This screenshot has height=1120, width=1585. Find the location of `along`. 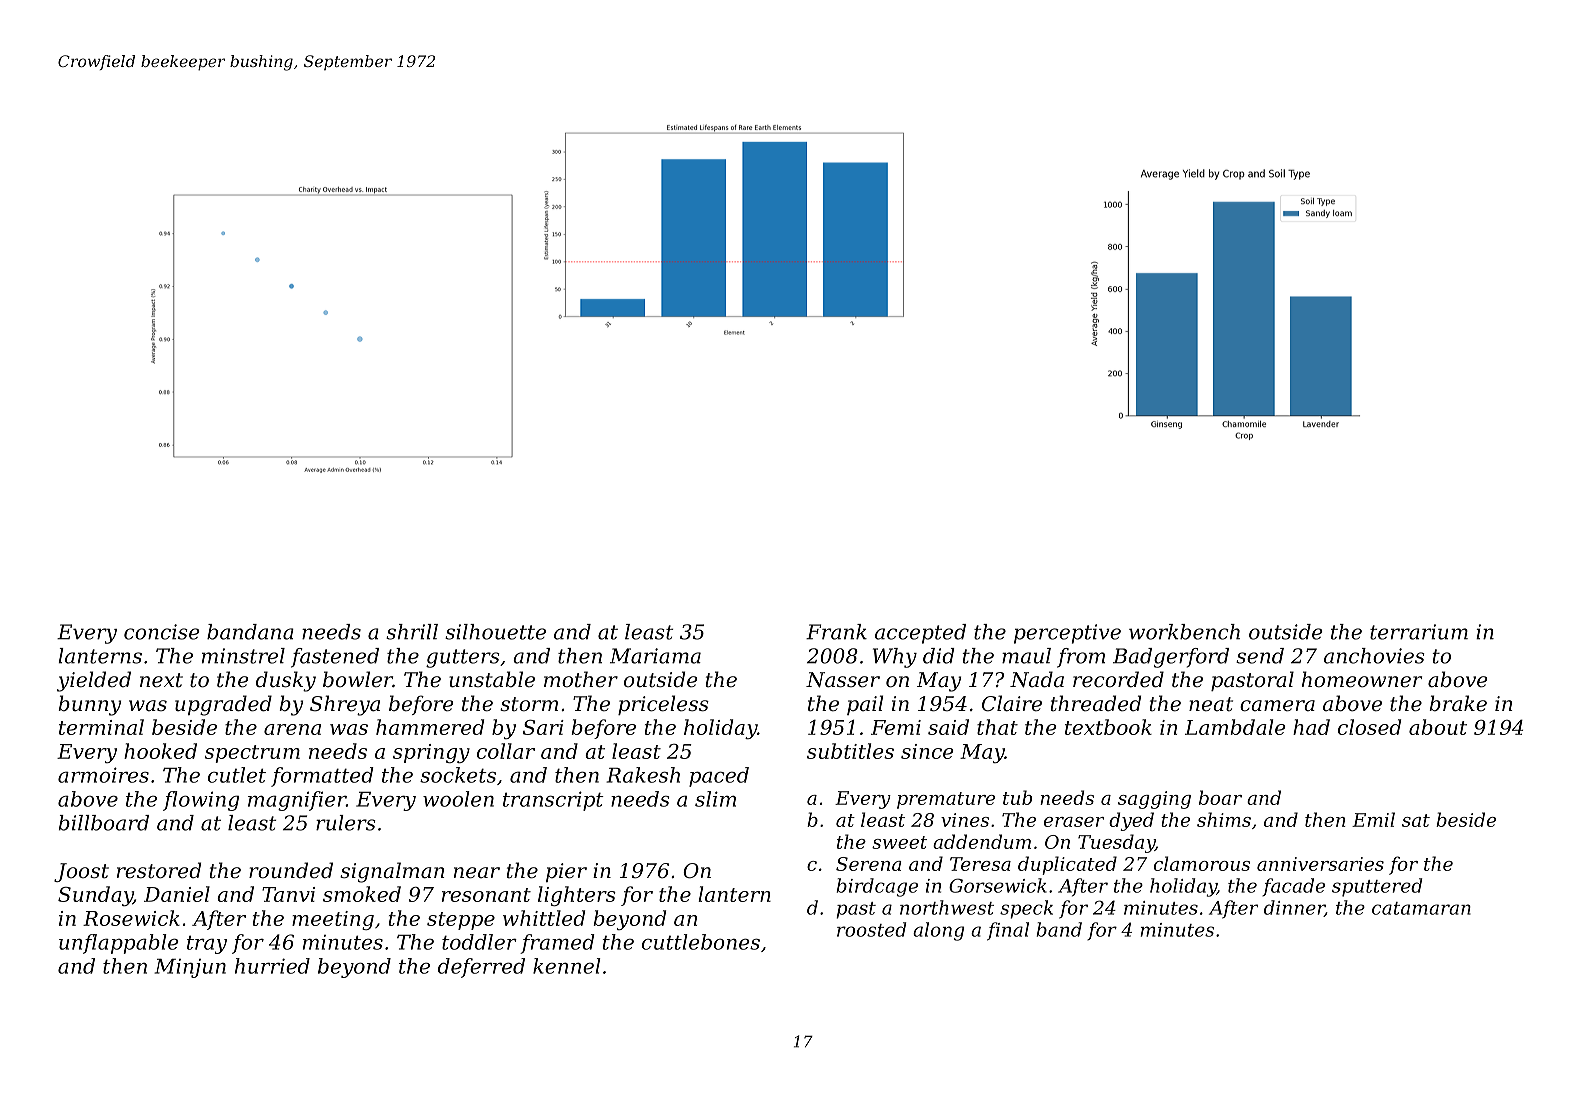

along is located at coordinates (938, 931).
